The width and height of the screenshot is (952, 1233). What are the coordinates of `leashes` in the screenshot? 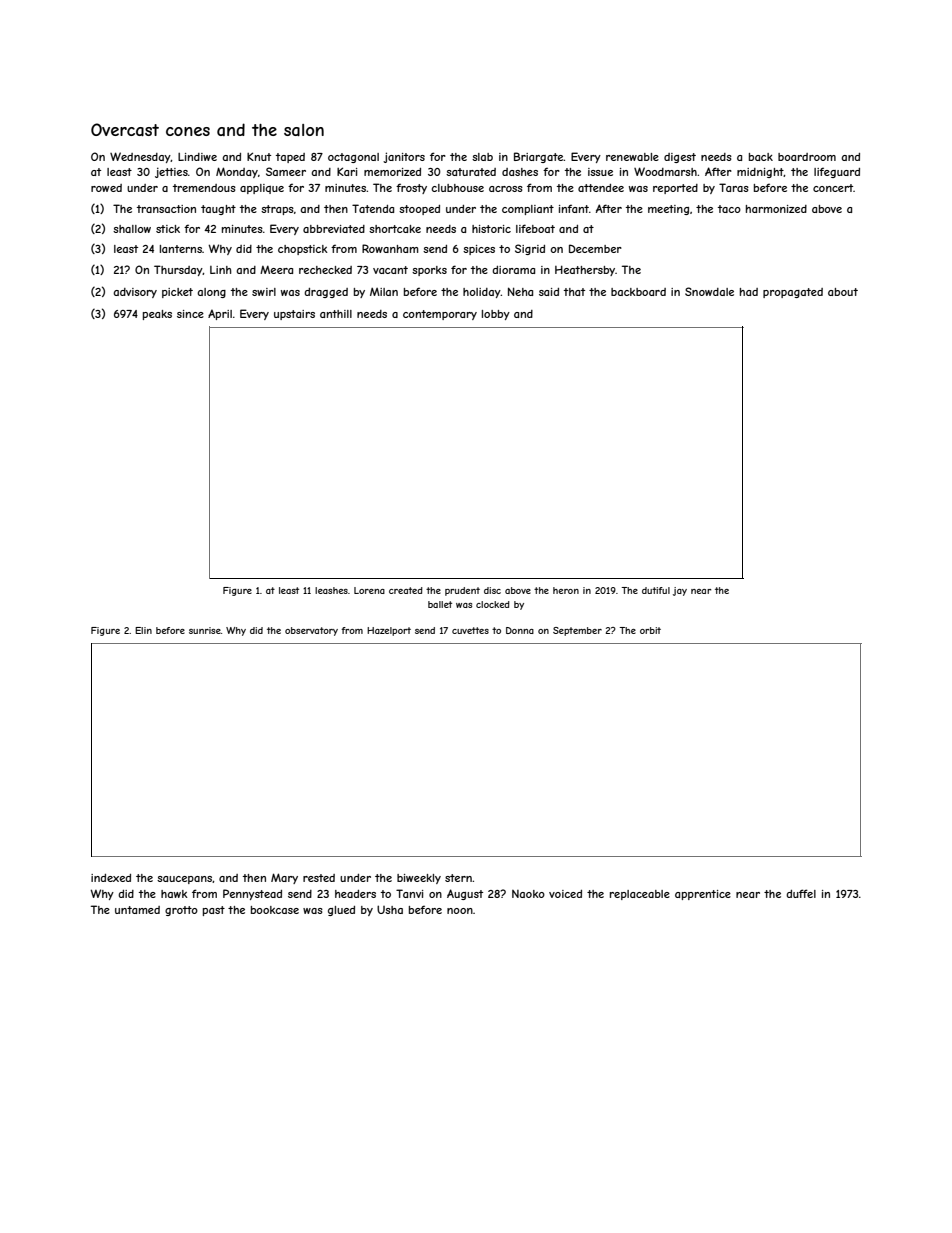 It's located at (331, 590).
